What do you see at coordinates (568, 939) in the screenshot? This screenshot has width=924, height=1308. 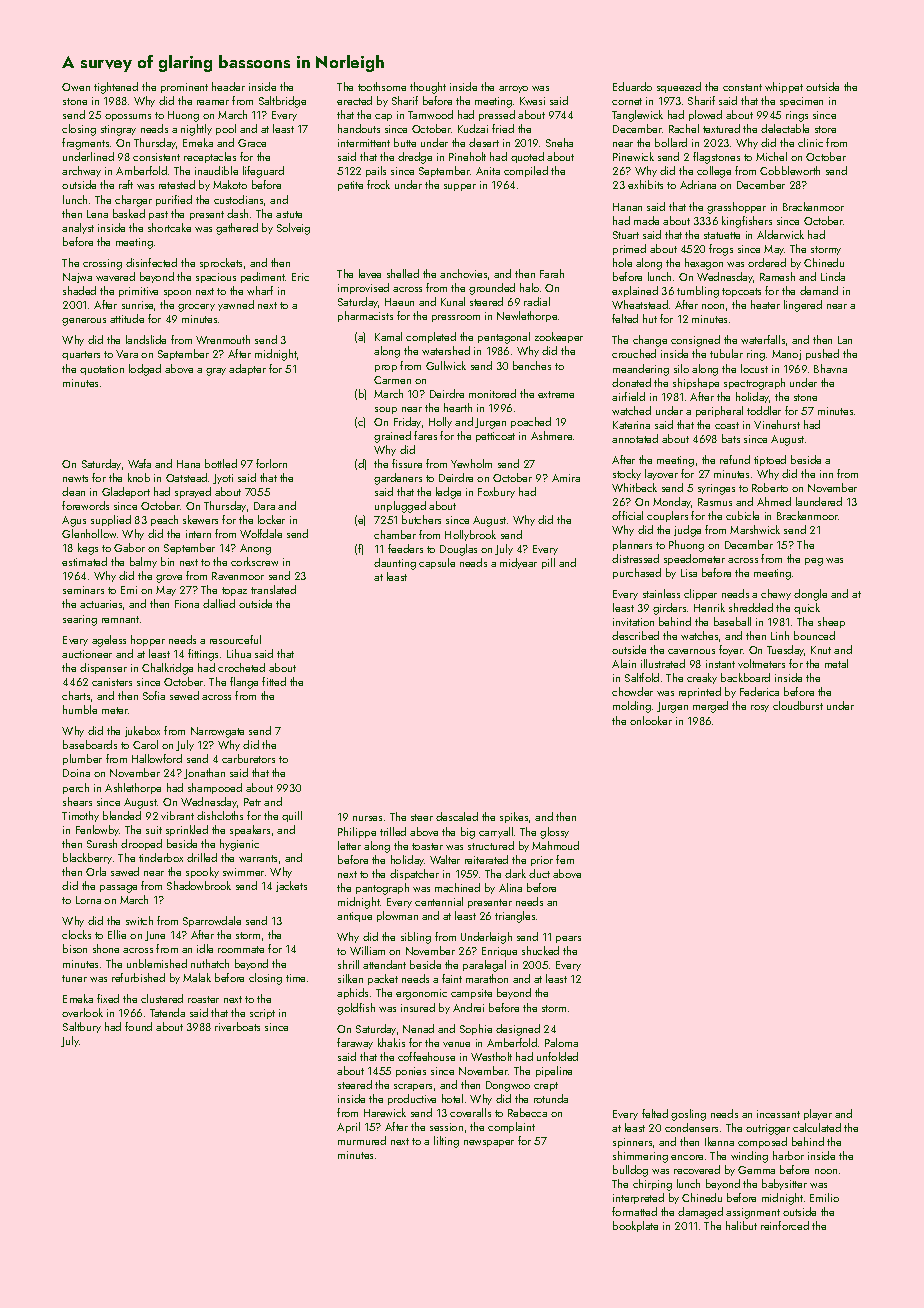 I see `pears` at bounding box center [568, 939].
